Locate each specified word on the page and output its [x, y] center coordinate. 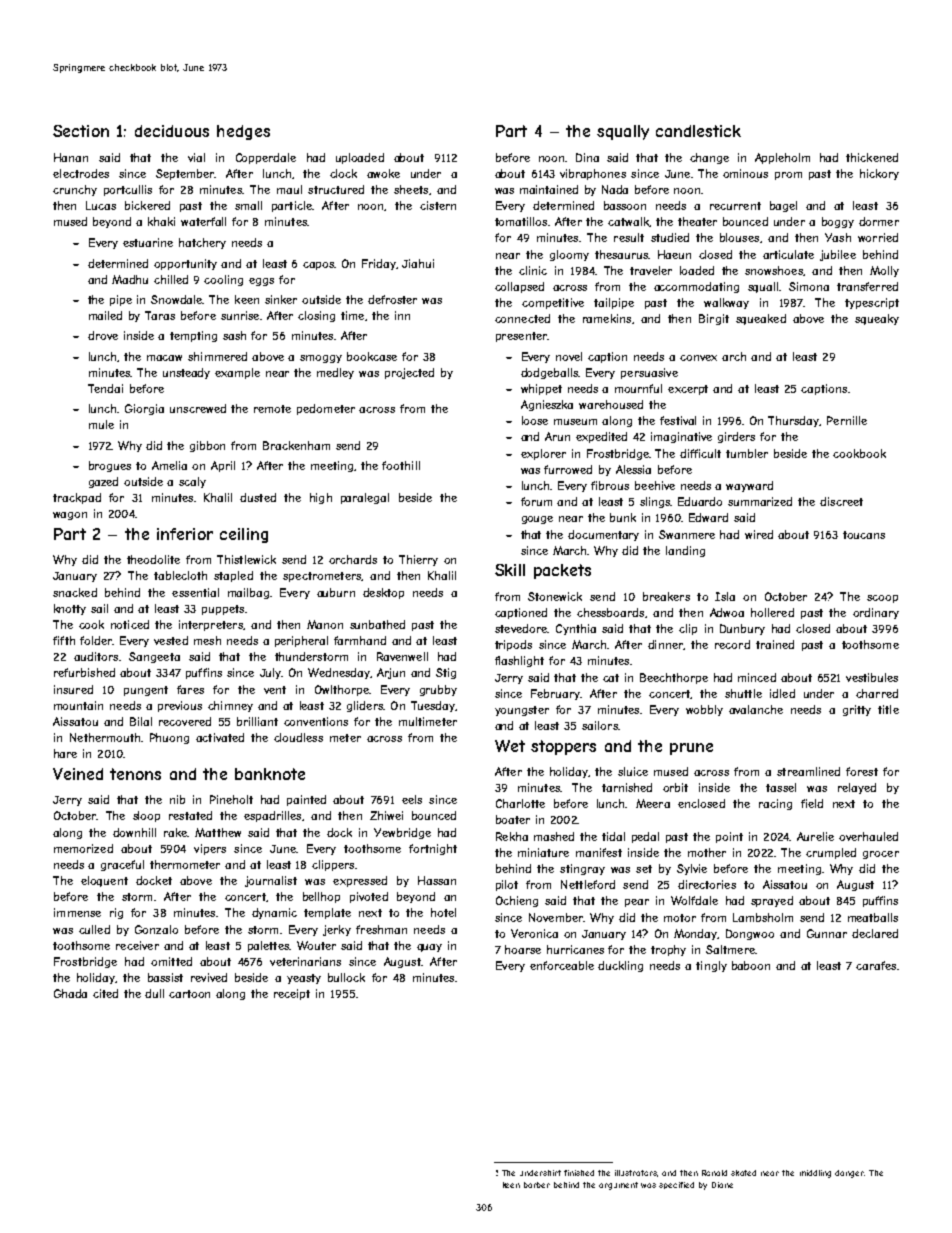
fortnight [433, 849]
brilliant [257, 721]
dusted [258, 497]
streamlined [808, 771]
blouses [739, 237]
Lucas [101, 205]
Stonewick [555, 596]
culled [94, 929]
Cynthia [576, 629]
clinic [533, 270]
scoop [882, 599]
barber [537, 1185]
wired [759, 534]
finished [579, 1173]
